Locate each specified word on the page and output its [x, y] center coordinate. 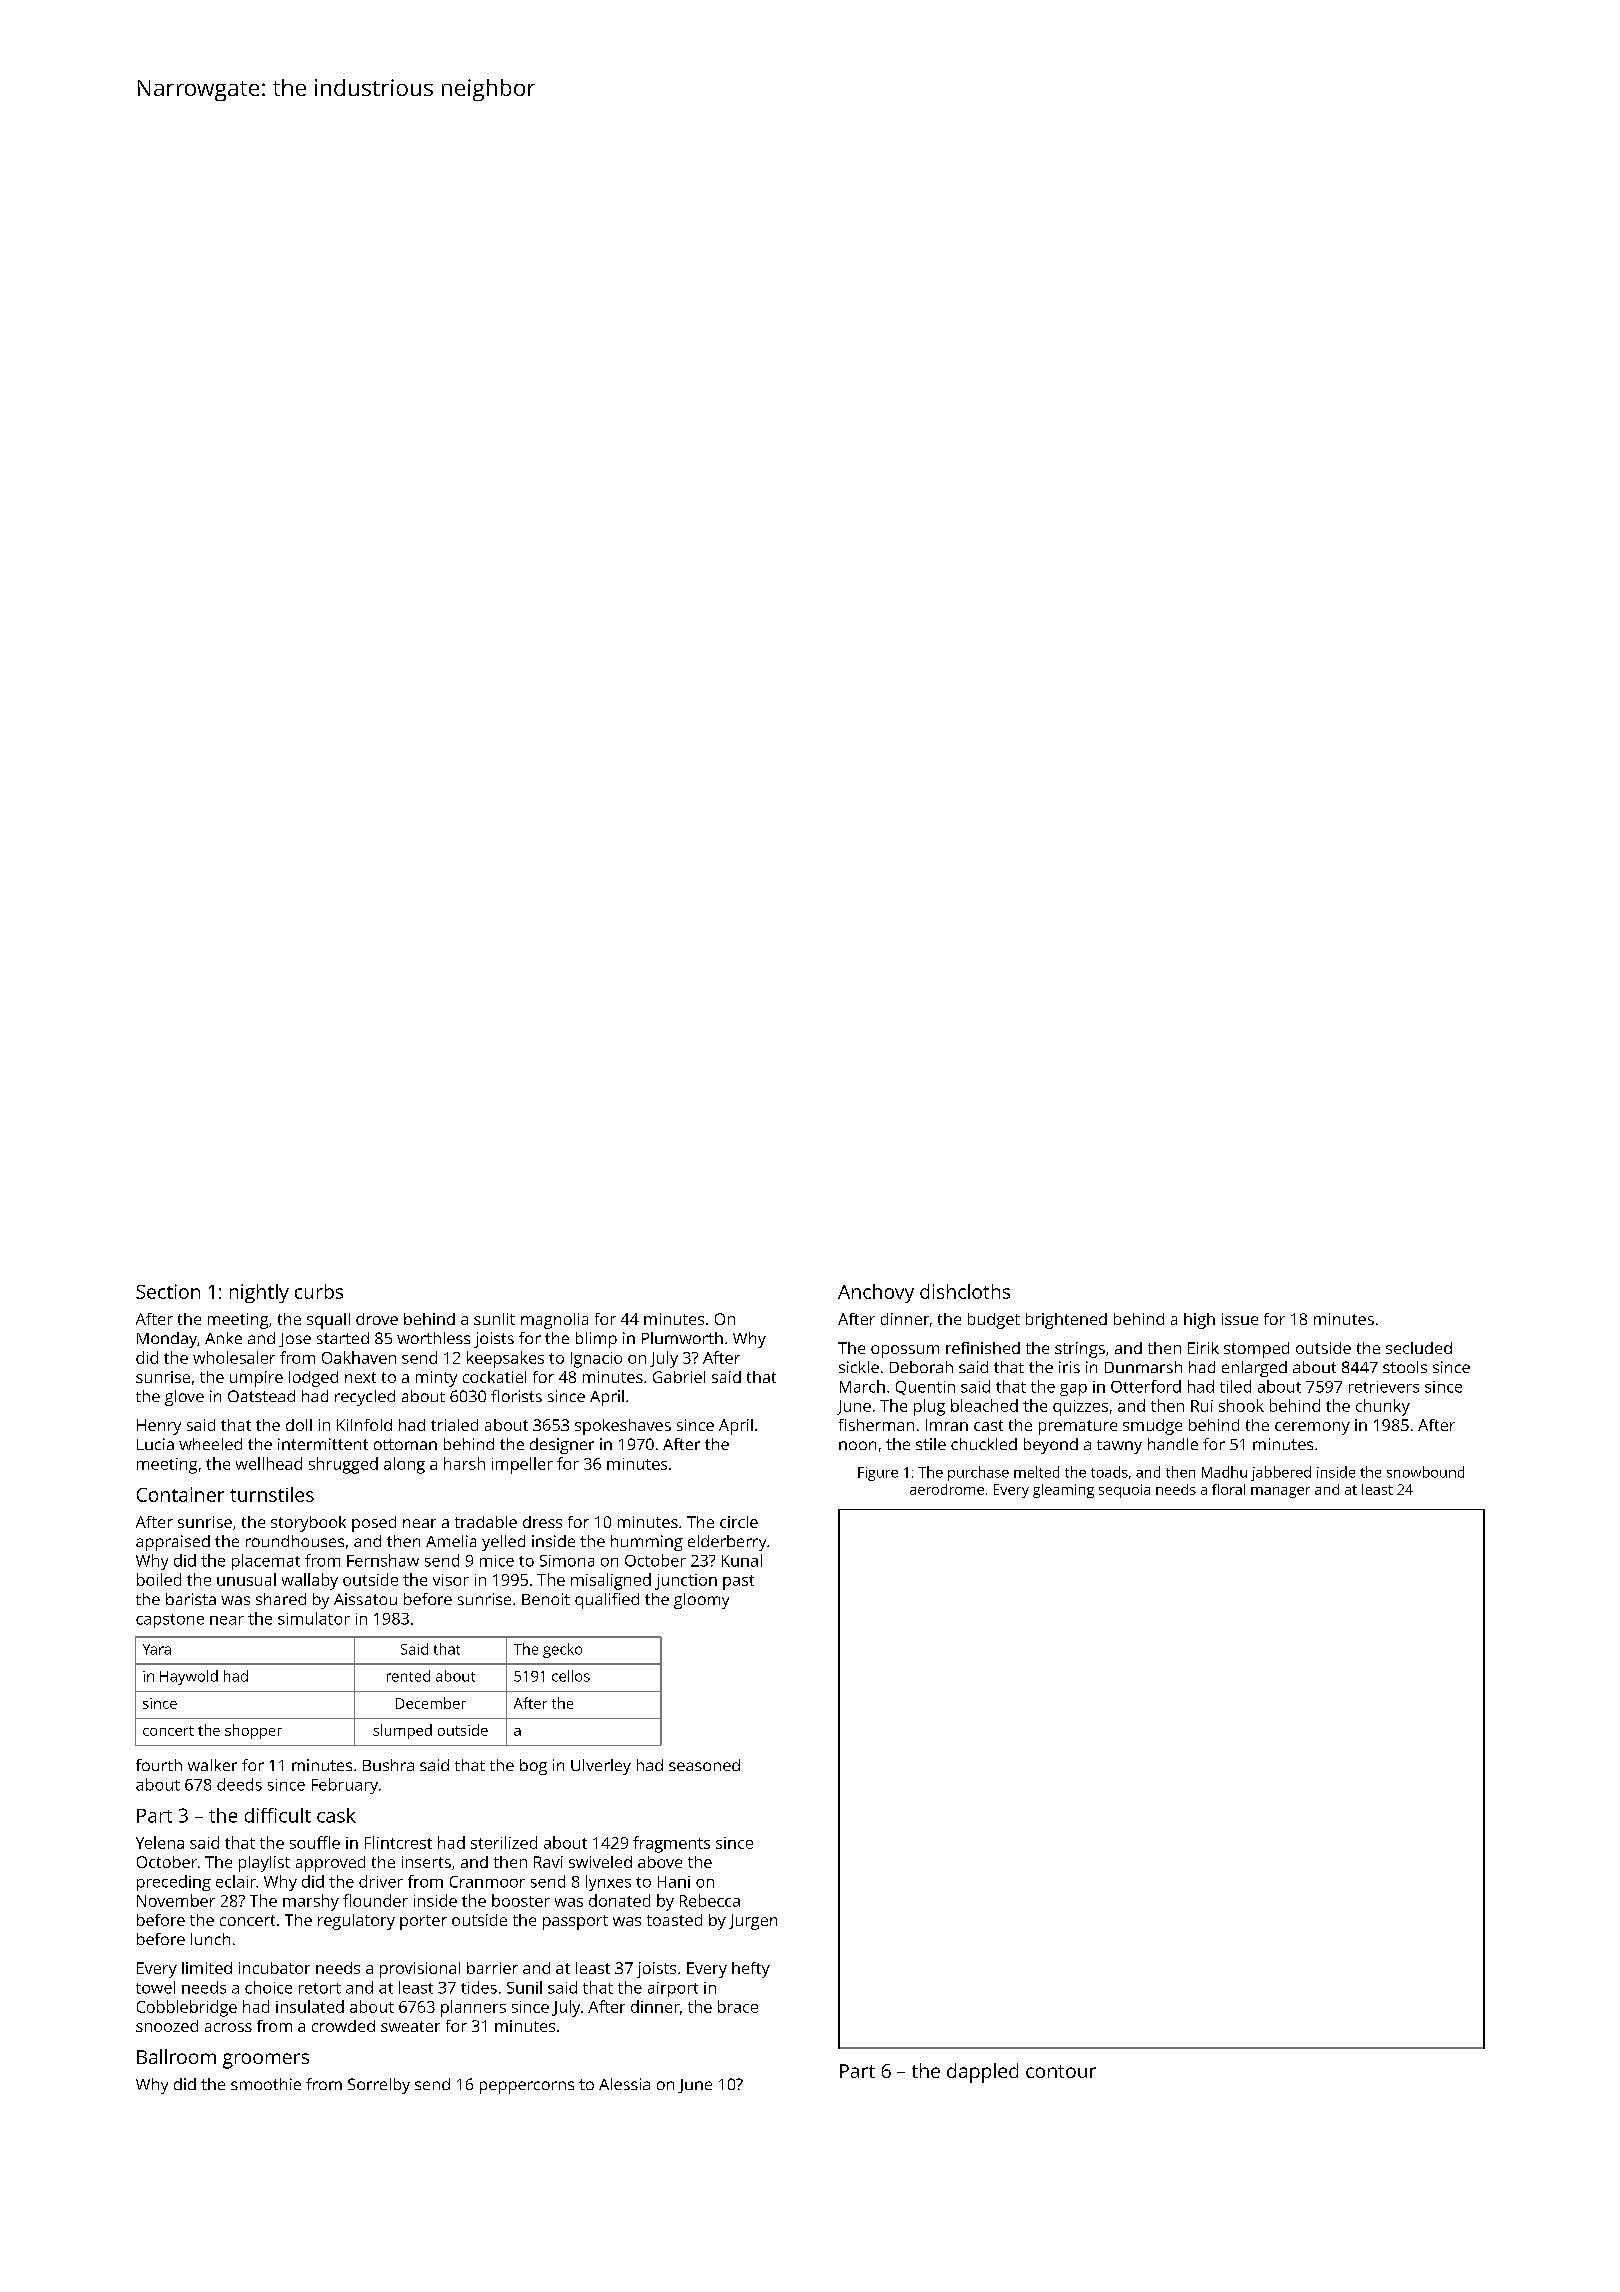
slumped [402, 1731]
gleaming [1063, 1491]
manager [1280, 1492]
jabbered [1281, 1473]
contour [1061, 2071]
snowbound [1425, 1472]
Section [168, 1291]
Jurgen [753, 1922]
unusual [246, 1579]
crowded [343, 2026]
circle [739, 1522]
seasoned [704, 1765]
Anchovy [876, 1293]
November [176, 1900]
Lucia [155, 1444]
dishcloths [965, 1291]
